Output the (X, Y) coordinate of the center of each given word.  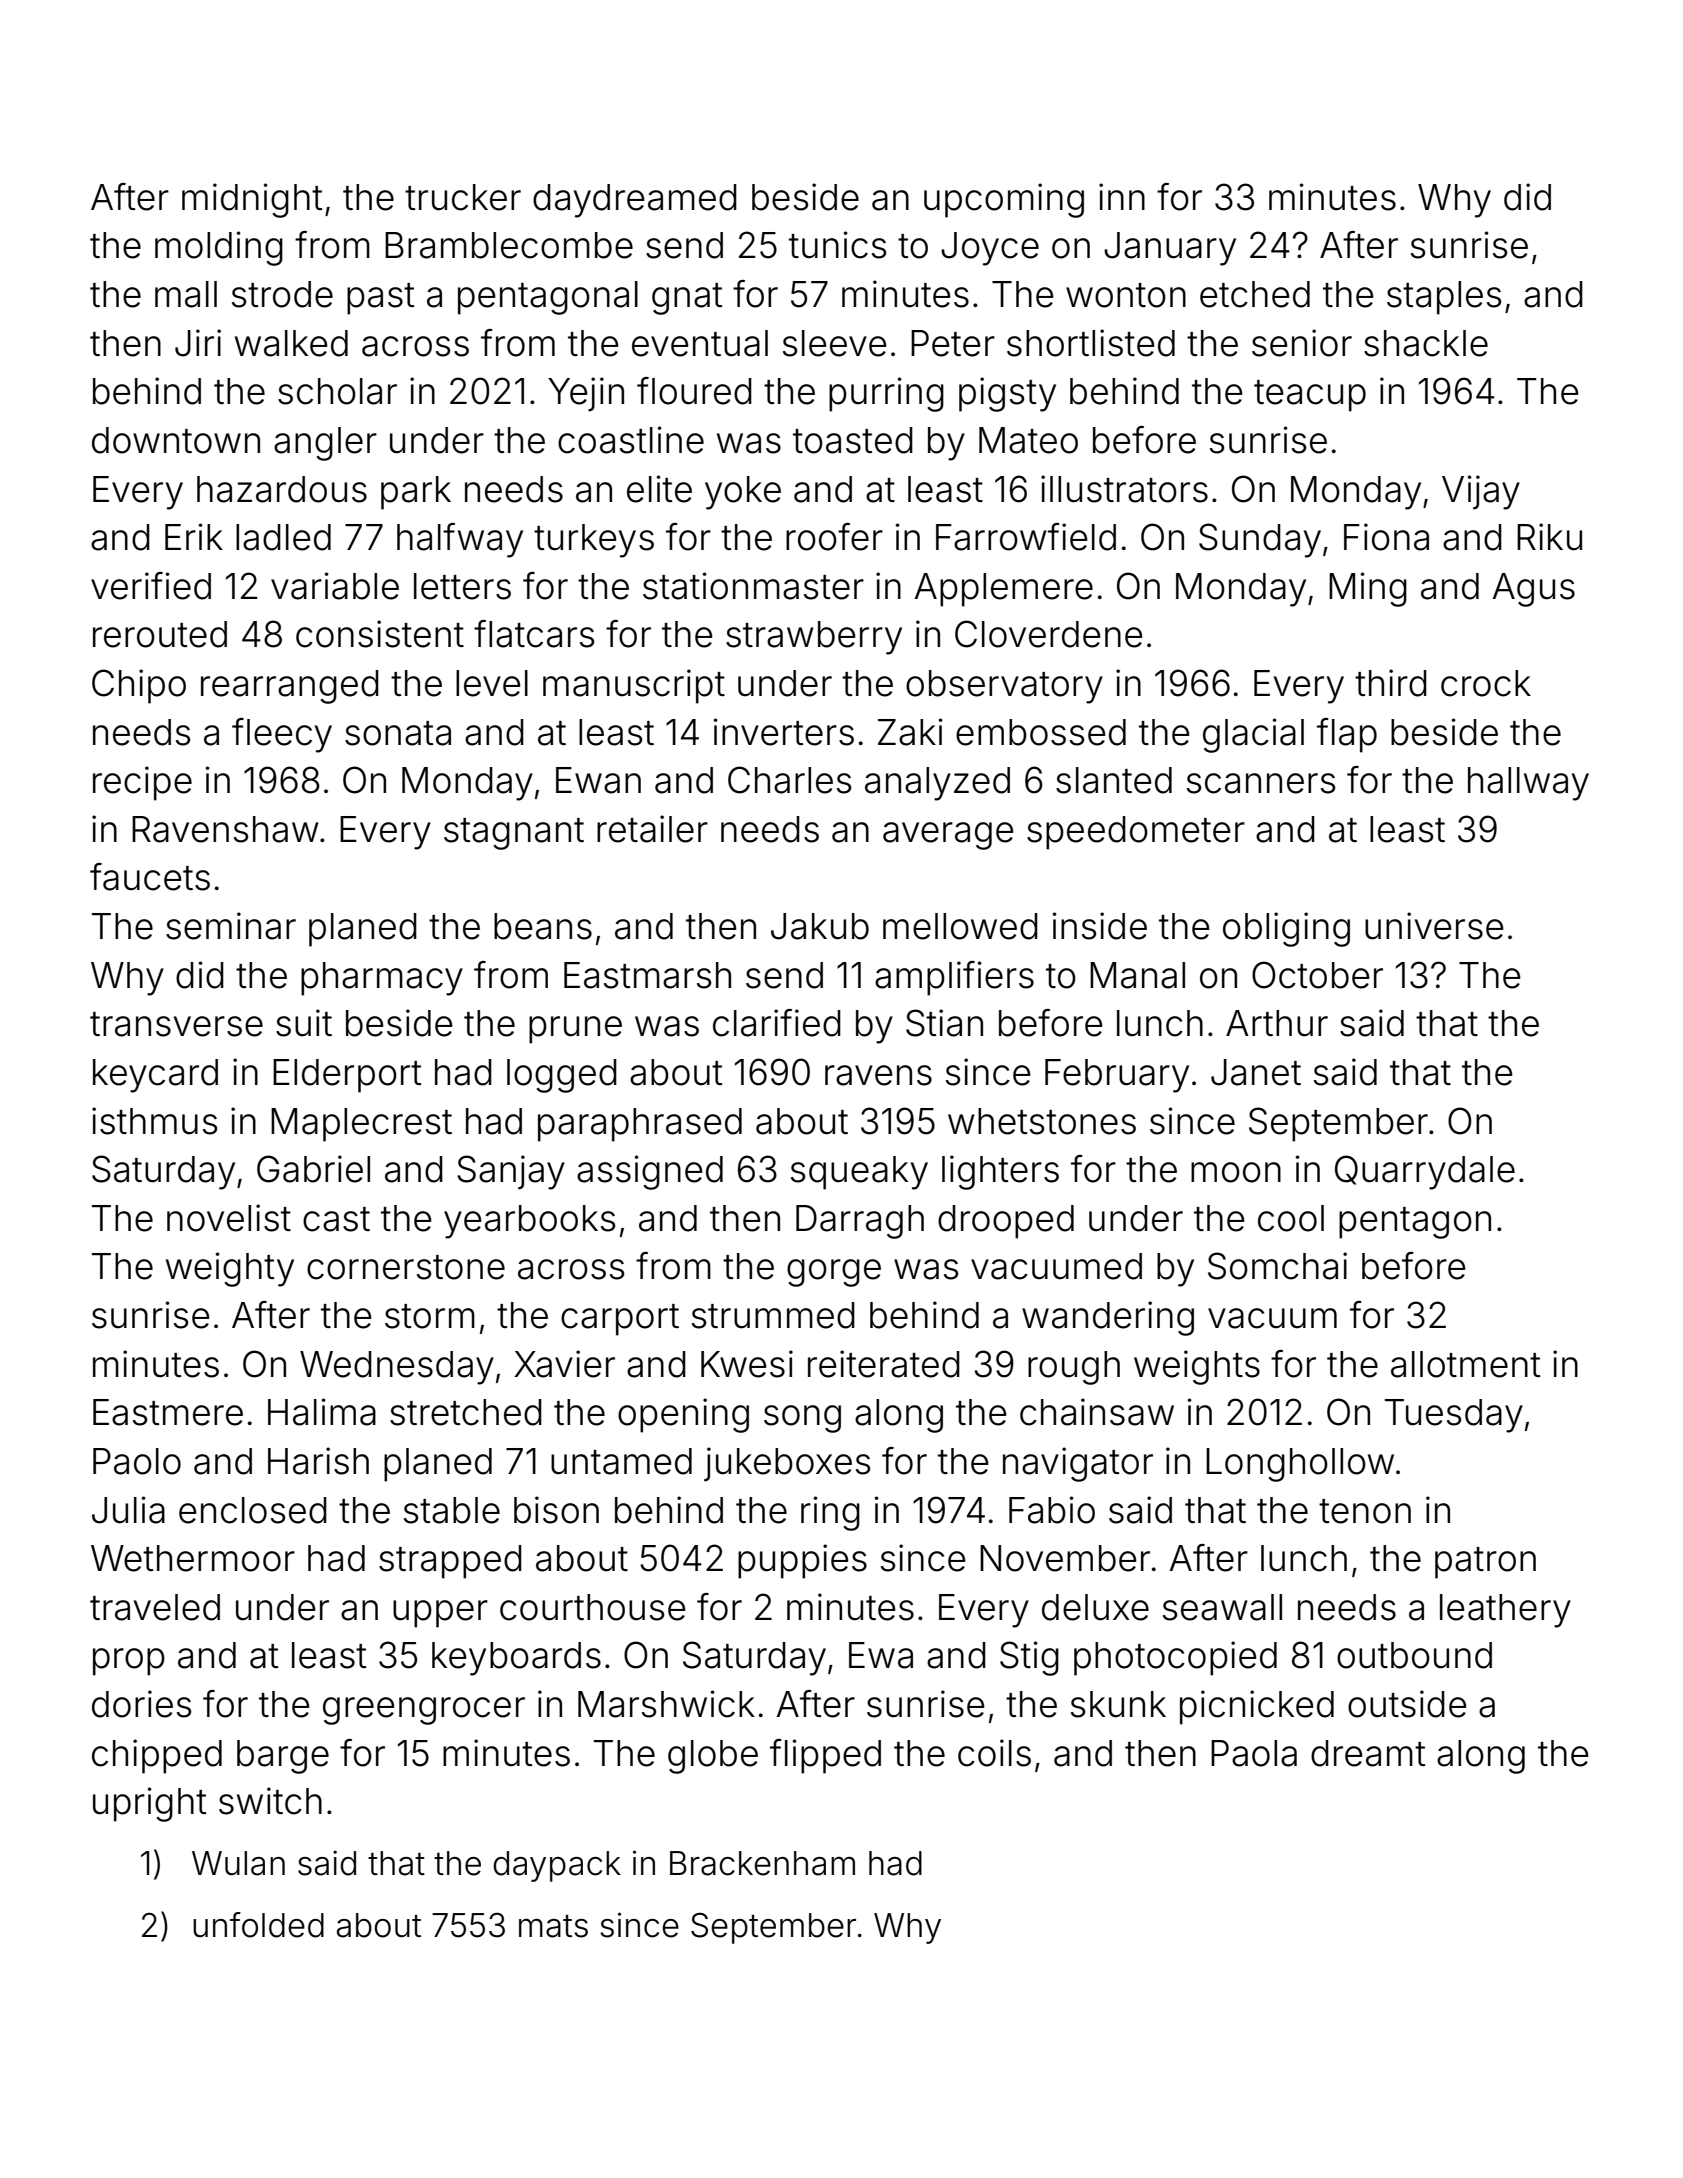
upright (150, 1804)
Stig (1029, 1658)
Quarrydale (1425, 1172)
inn (1122, 196)
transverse (176, 1024)
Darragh (860, 1222)
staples (1444, 298)
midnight (252, 200)
